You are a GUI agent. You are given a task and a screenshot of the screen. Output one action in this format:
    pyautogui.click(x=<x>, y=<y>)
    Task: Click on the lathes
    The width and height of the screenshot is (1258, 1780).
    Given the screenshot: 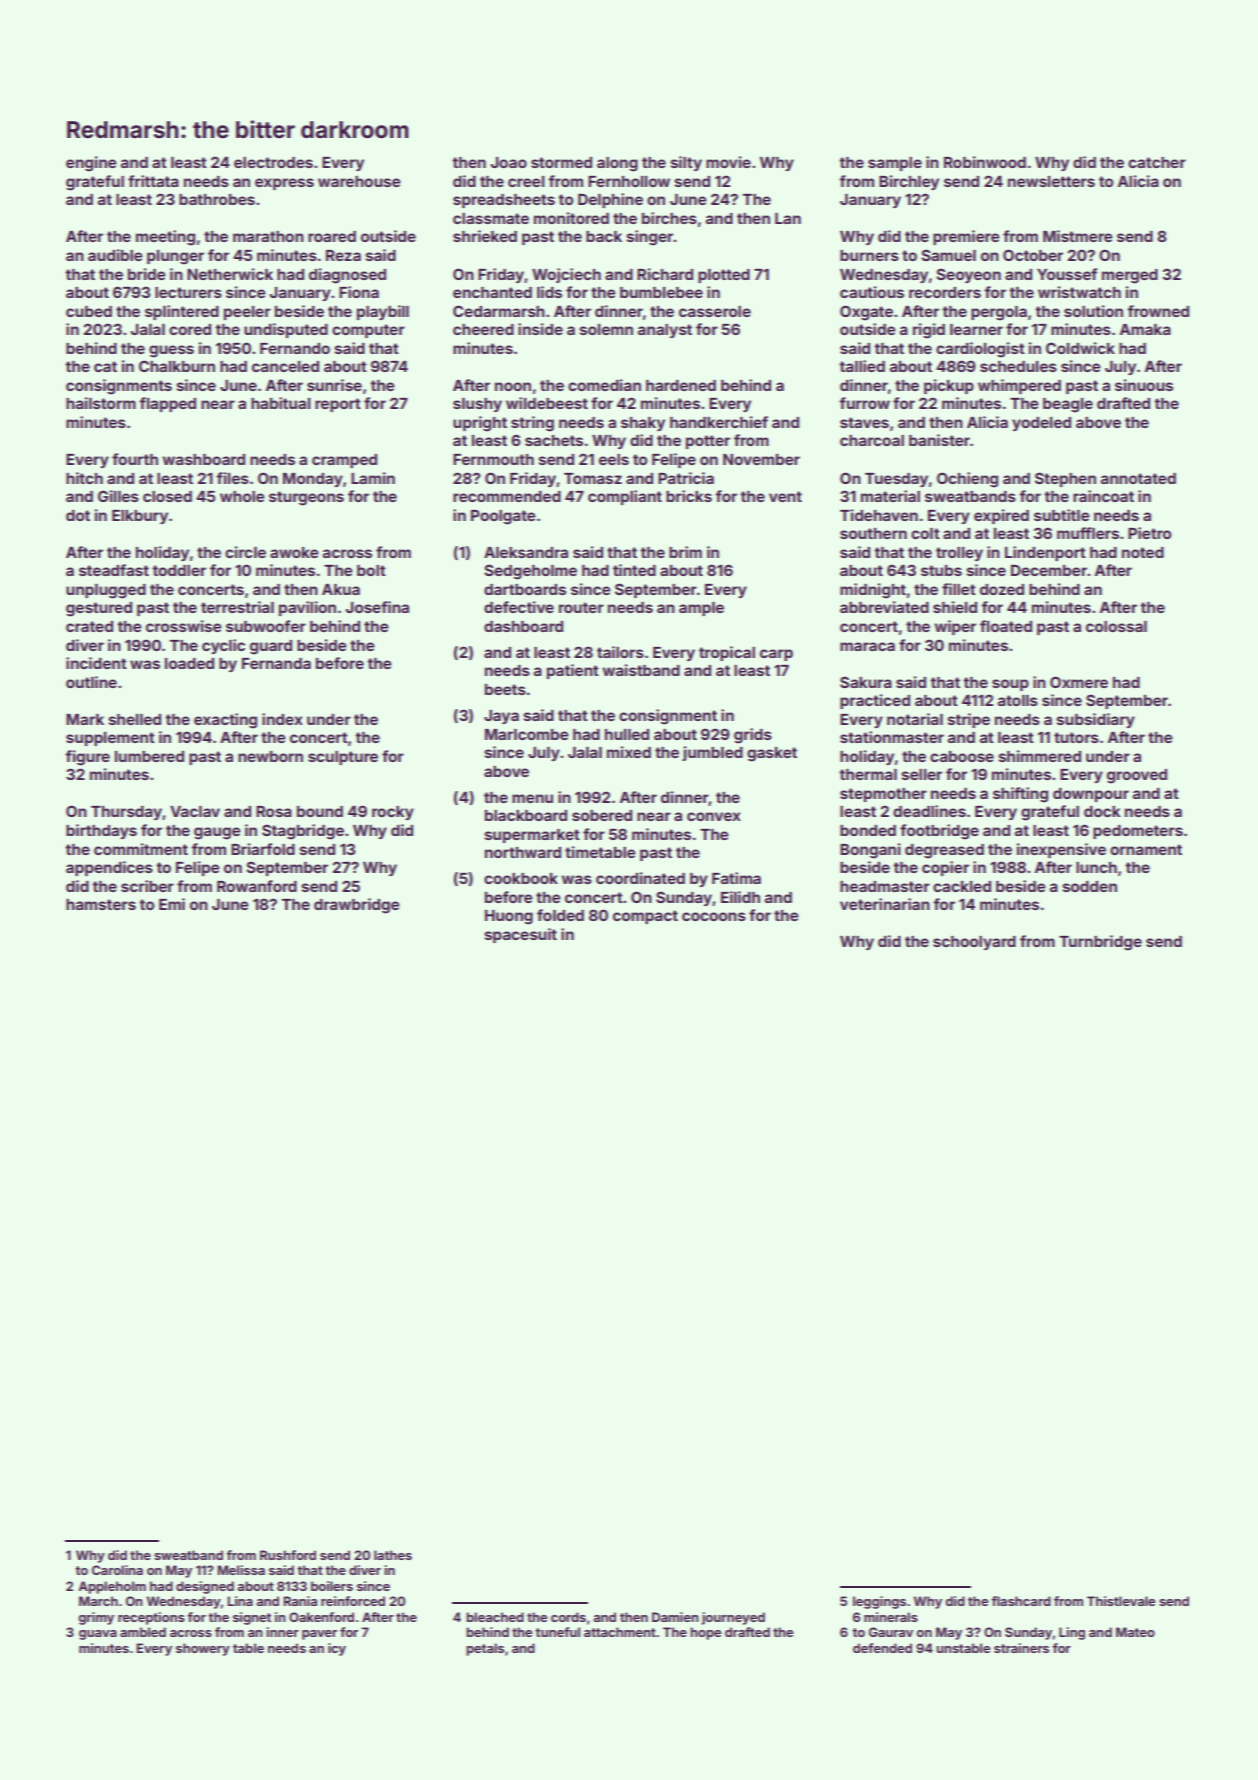 What is the action you would take?
    pyautogui.click(x=393, y=1555)
